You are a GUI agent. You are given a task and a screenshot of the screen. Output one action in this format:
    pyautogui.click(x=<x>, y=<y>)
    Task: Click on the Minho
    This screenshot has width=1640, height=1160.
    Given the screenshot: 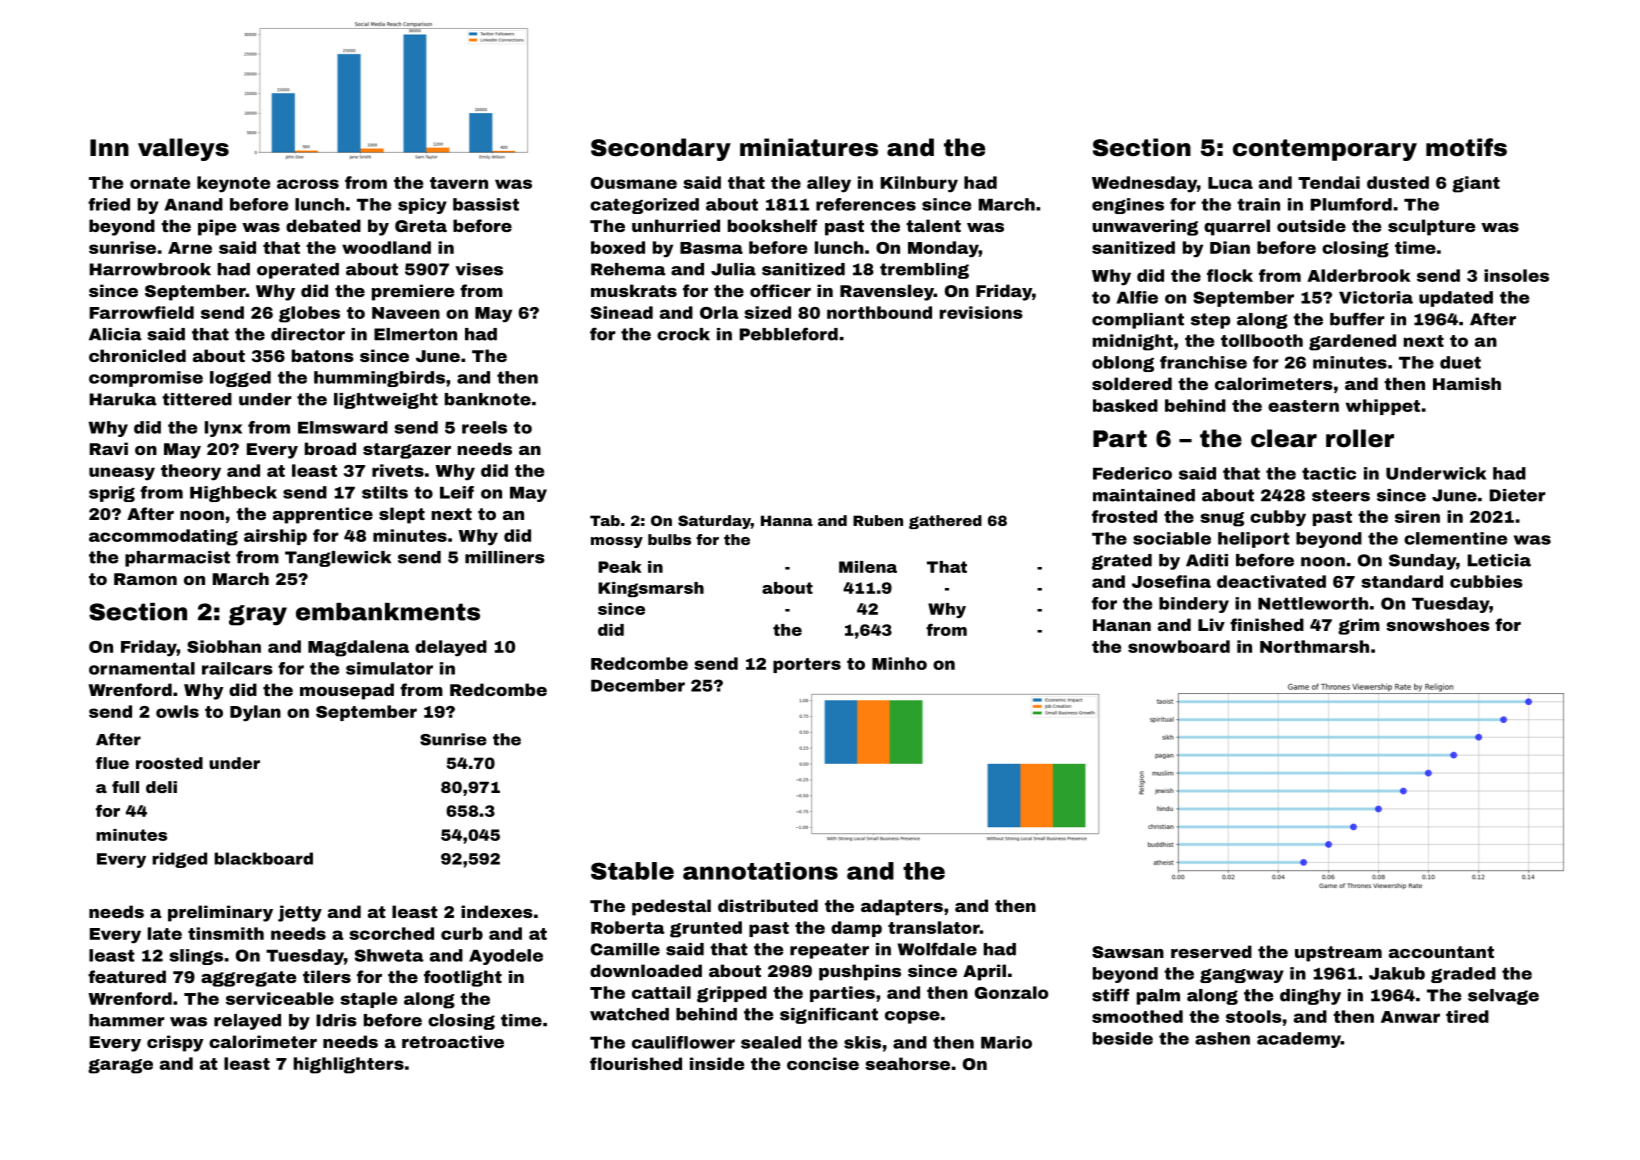 What is the action you would take?
    pyautogui.click(x=899, y=663)
